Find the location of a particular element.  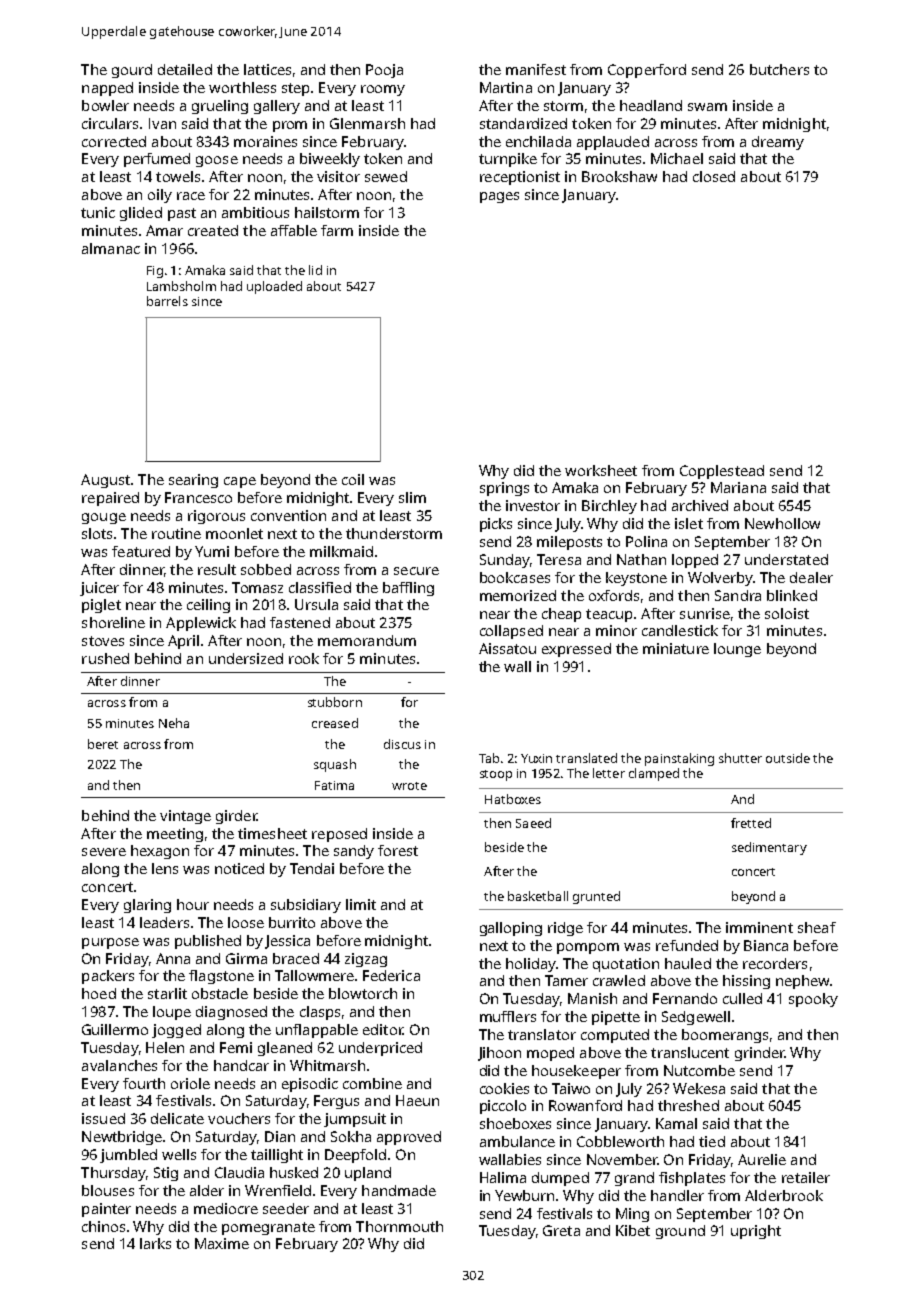

gourd is located at coordinates (132, 71).
